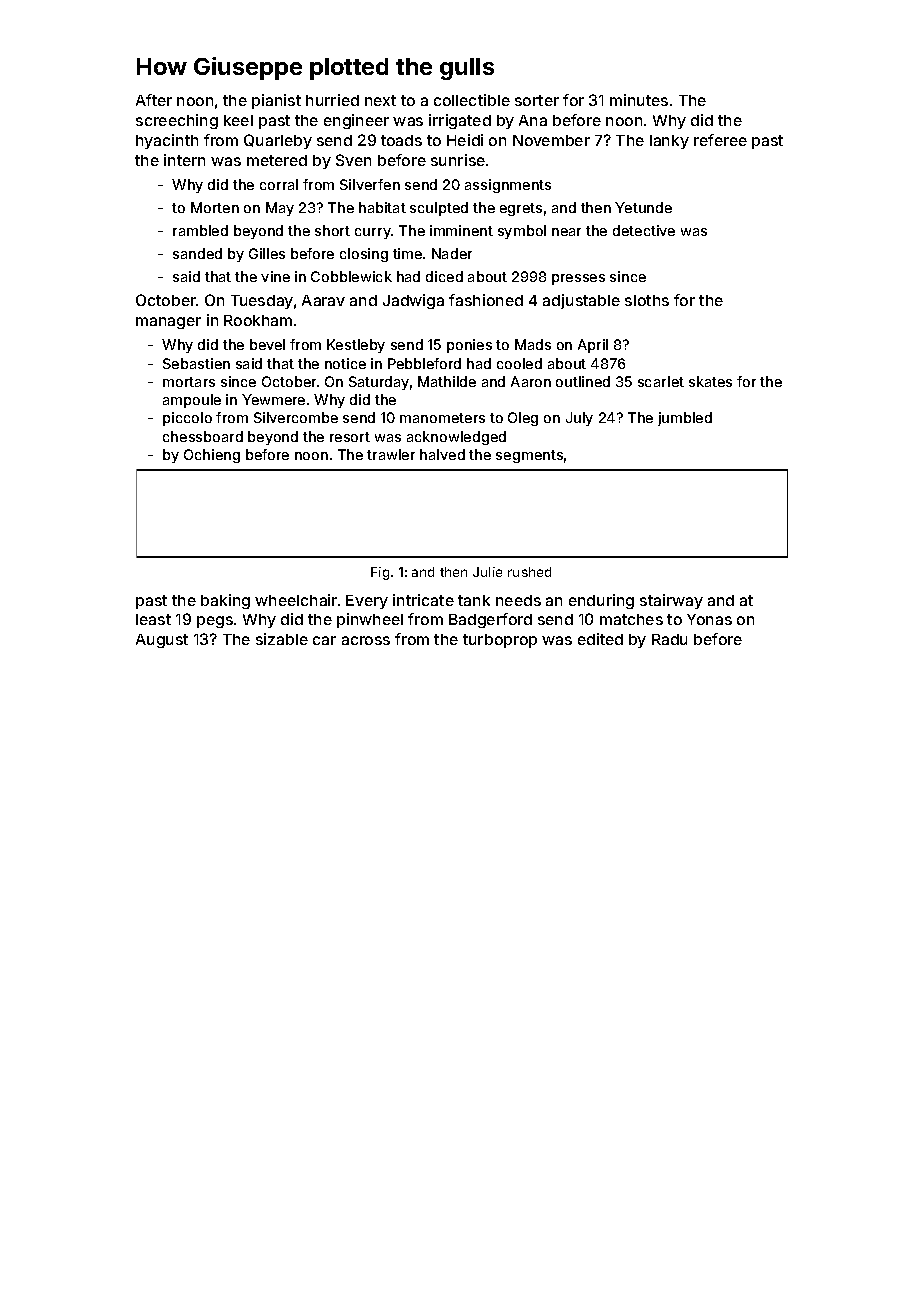  What do you see at coordinates (196, 363) in the document?
I see `Sebastien` at bounding box center [196, 363].
